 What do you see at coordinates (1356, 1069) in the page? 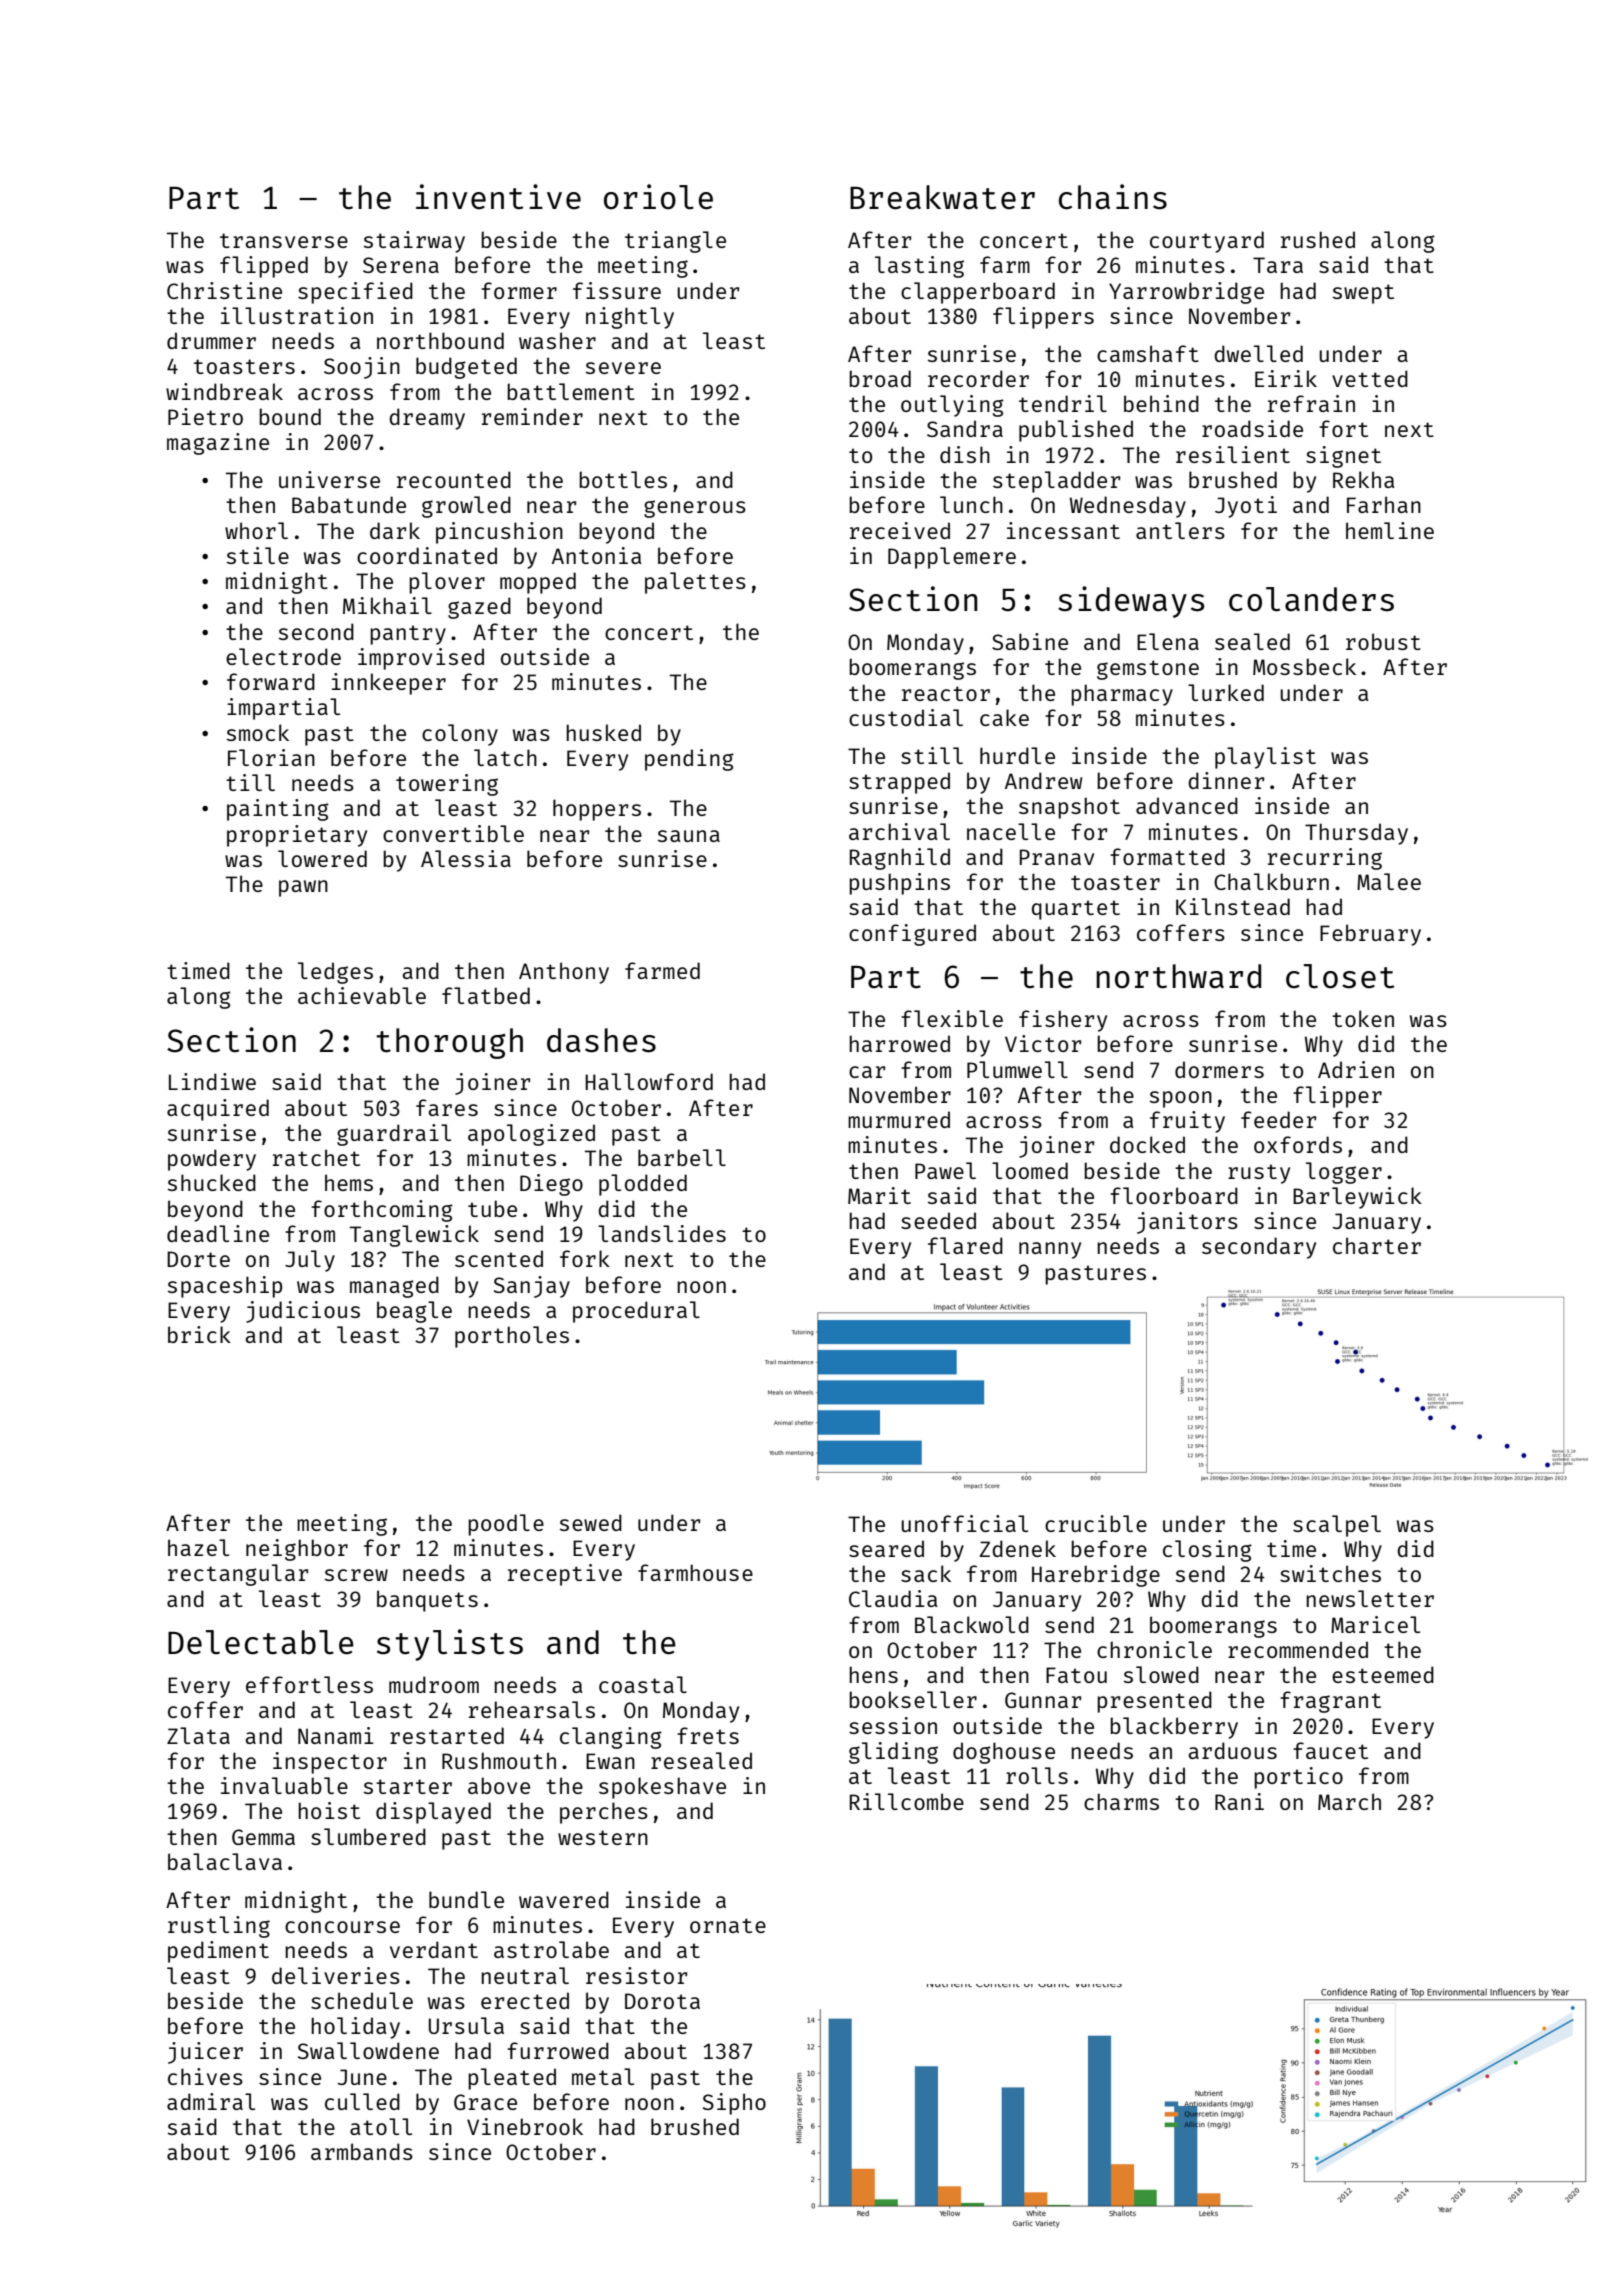
I see `Adrien` at bounding box center [1356, 1069].
